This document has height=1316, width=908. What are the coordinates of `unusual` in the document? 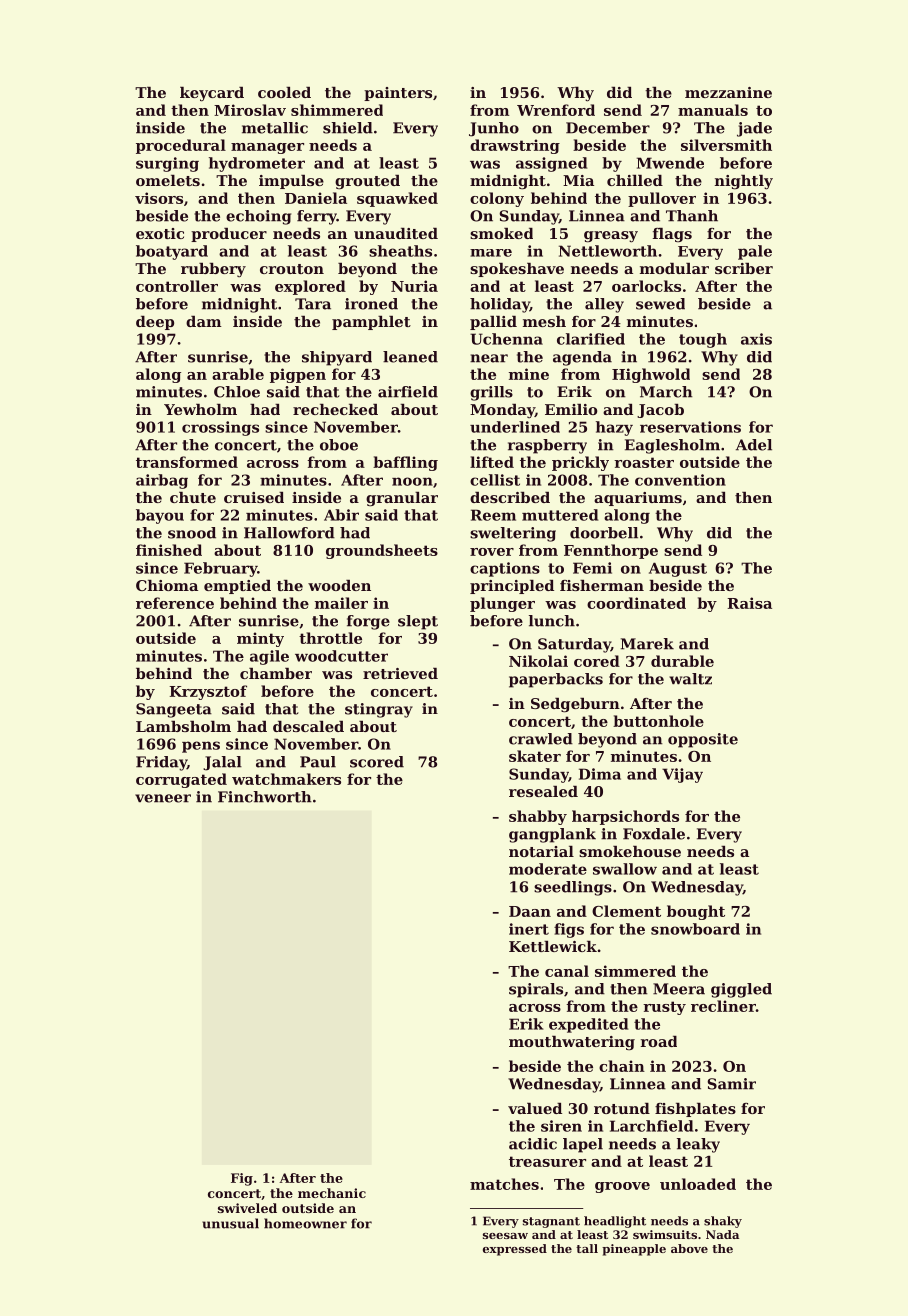 It's located at (230, 1223).
